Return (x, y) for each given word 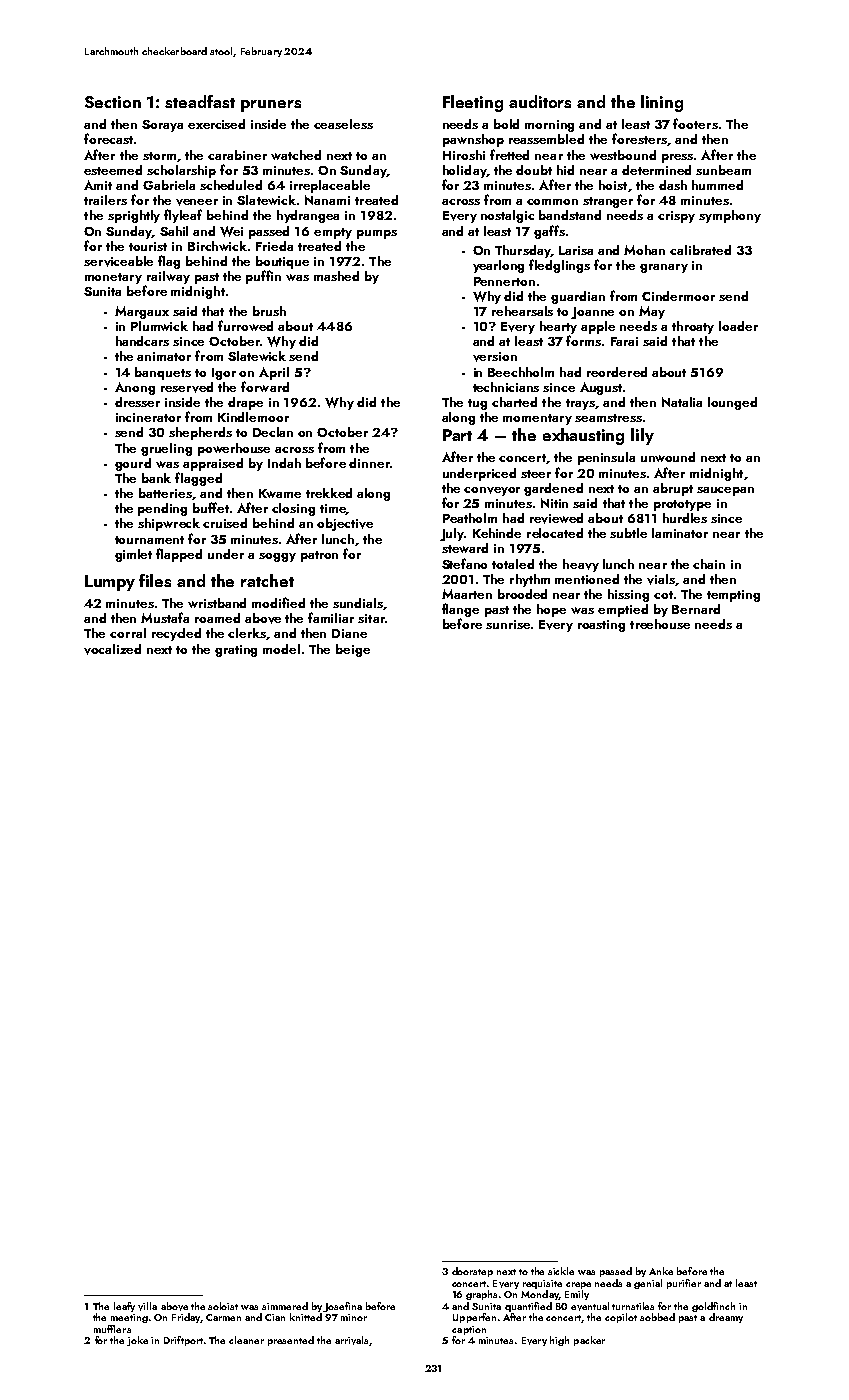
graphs (481, 1295)
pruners (271, 106)
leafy (124, 1307)
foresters (639, 138)
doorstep (472, 1272)
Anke (661, 1271)
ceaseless (343, 124)
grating (236, 651)
